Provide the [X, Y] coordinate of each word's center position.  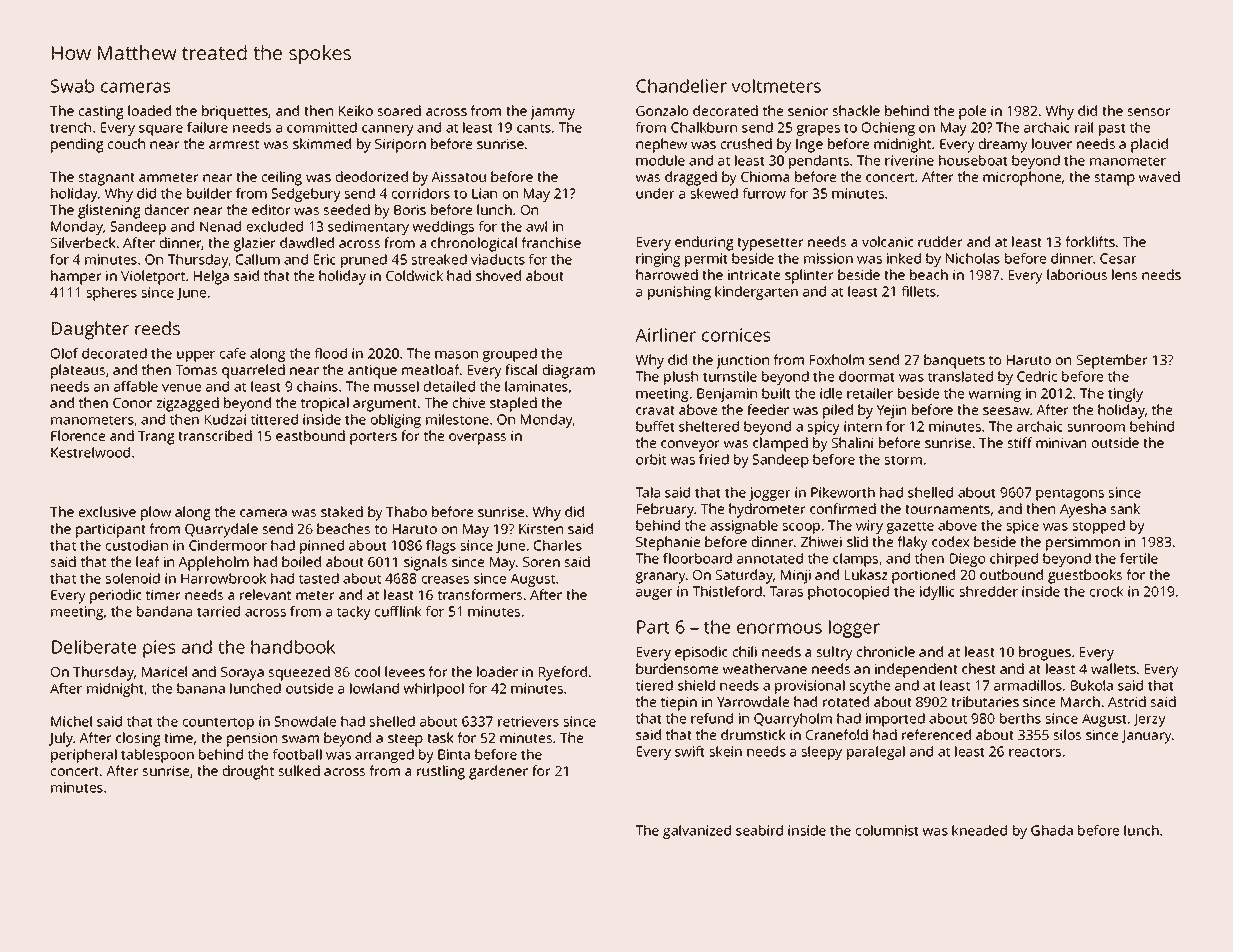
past [1112, 129]
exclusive [107, 511]
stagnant [106, 179]
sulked [299, 770]
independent [916, 670]
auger [654, 594]
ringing [658, 260]
